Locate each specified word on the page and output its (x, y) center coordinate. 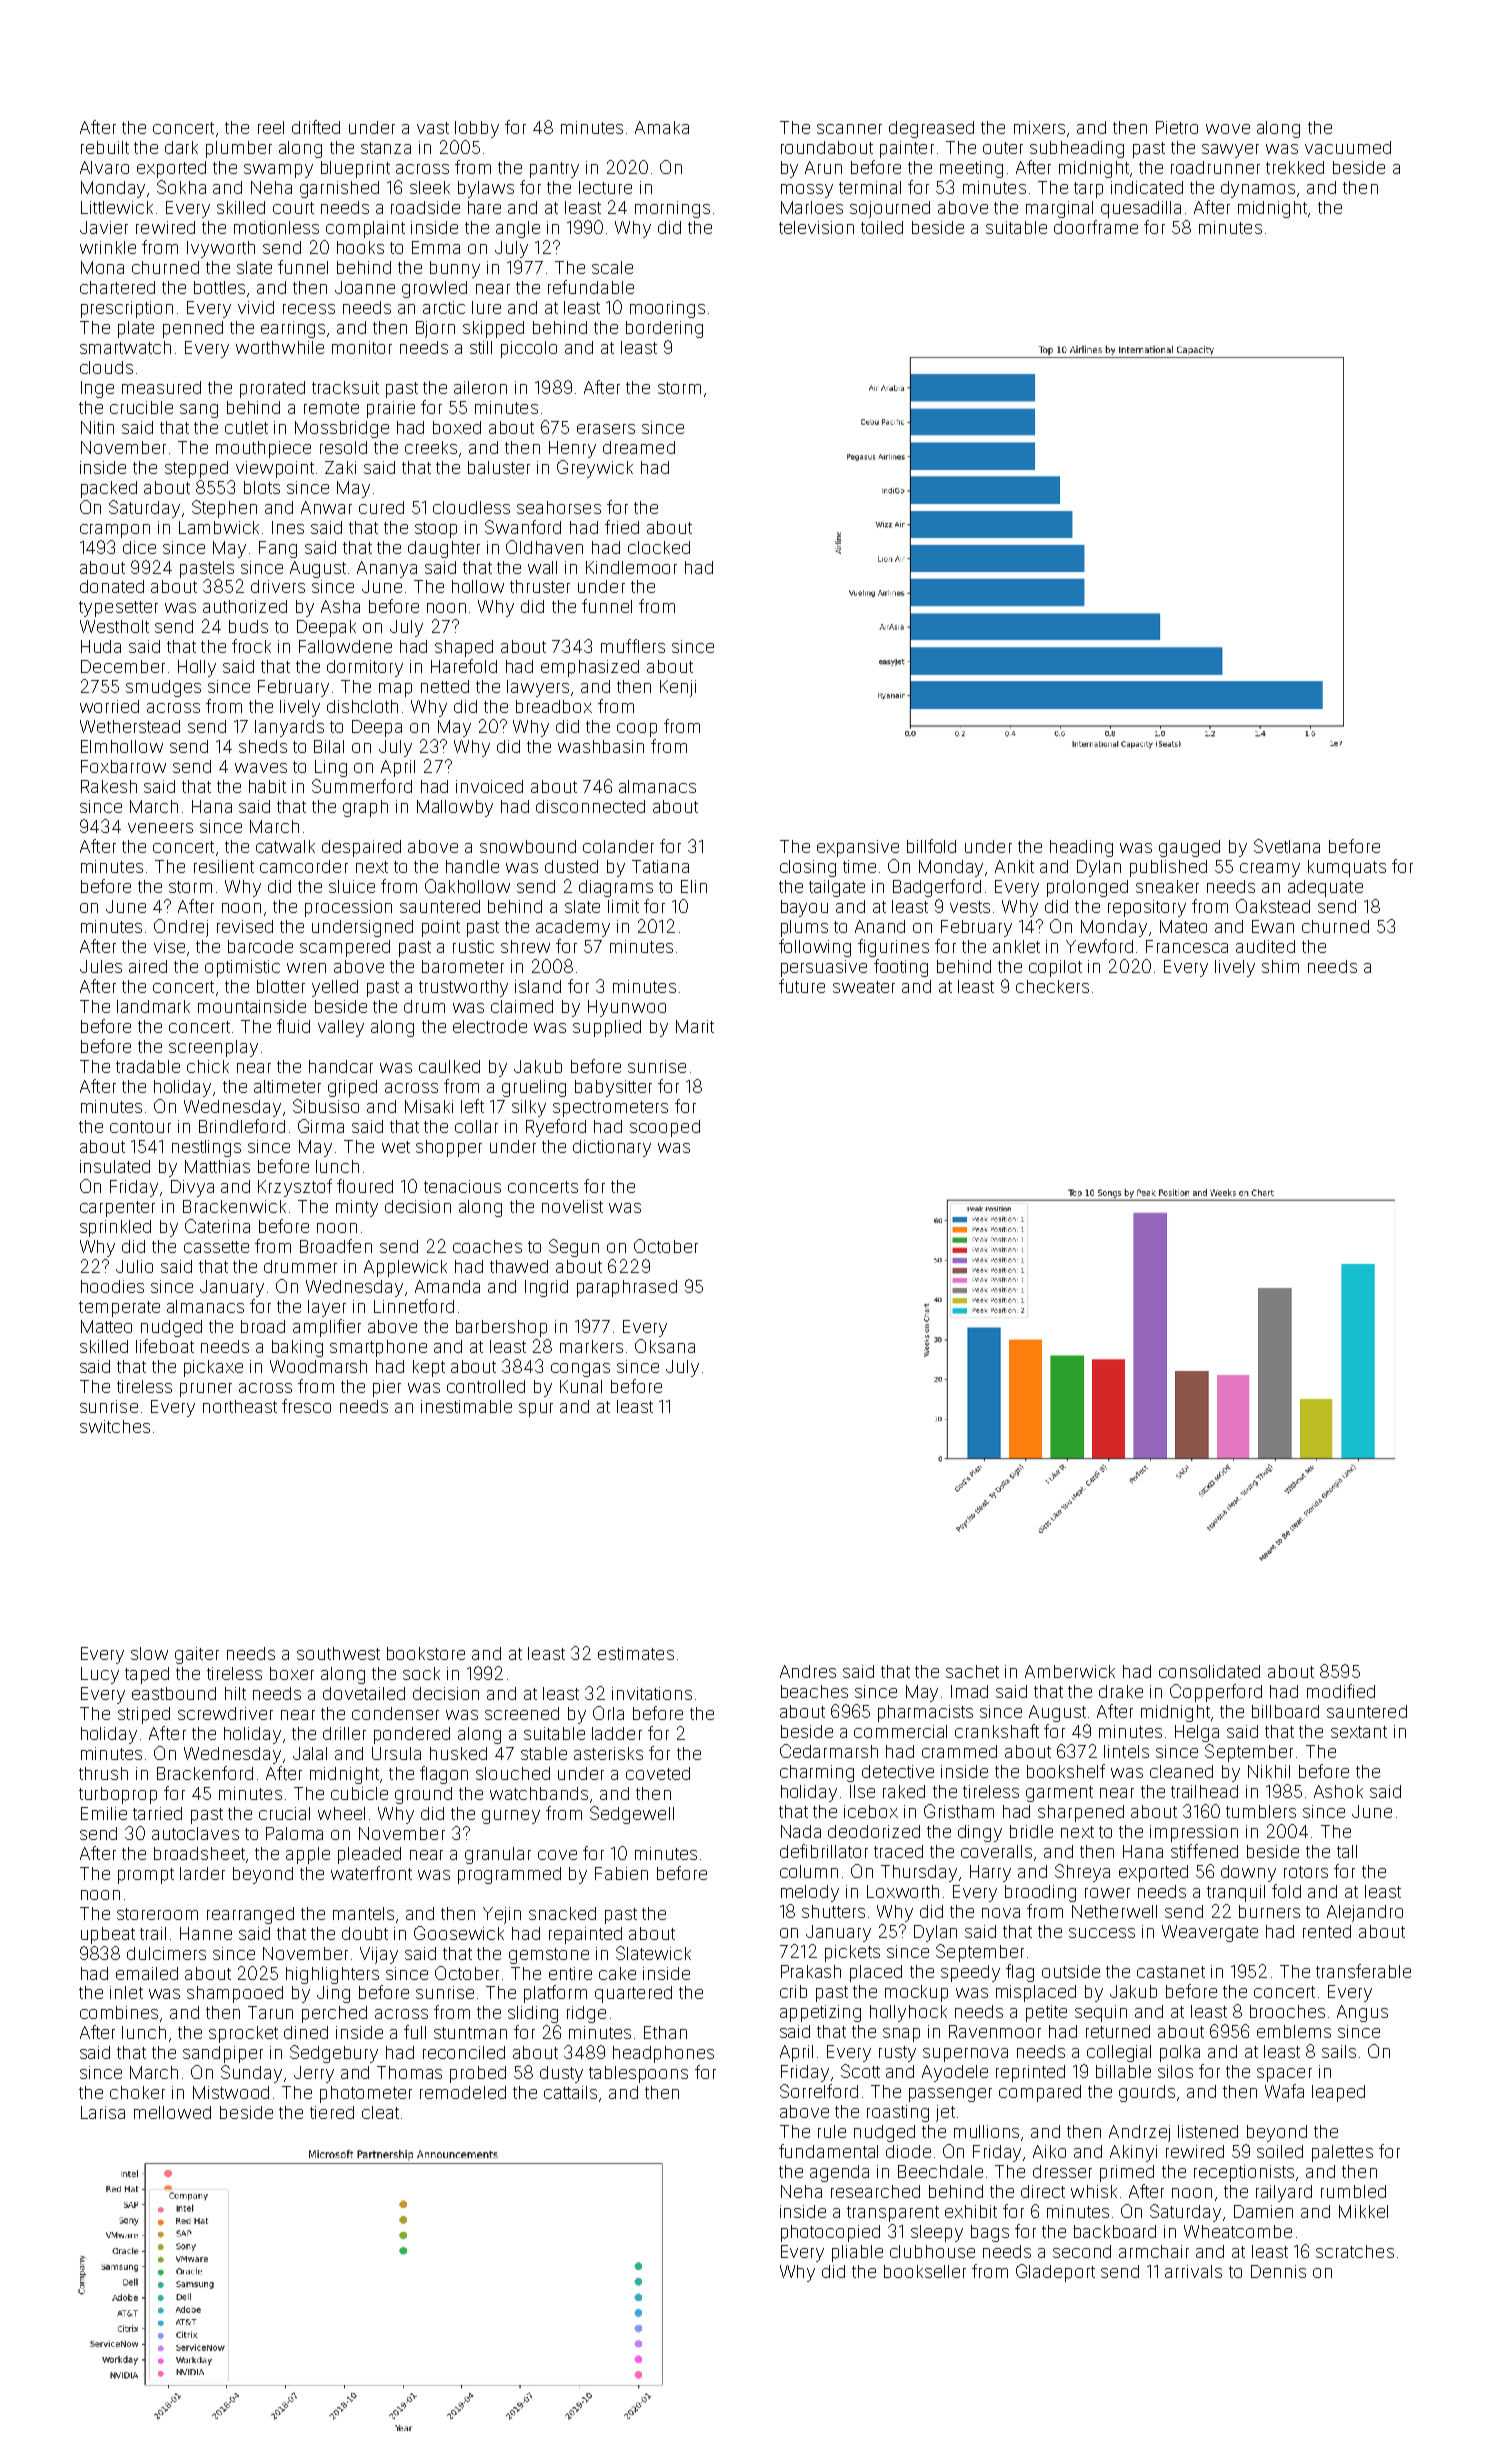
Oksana (665, 1346)
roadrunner (1215, 167)
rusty (897, 2054)
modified (1341, 1691)
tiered (332, 2112)
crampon (115, 531)
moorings (667, 309)
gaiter (197, 1655)
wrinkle (108, 247)
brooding (1040, 1893)
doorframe (1096, 227)
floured (365, 1186)
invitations (652, 1693)
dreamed (639, 447)
